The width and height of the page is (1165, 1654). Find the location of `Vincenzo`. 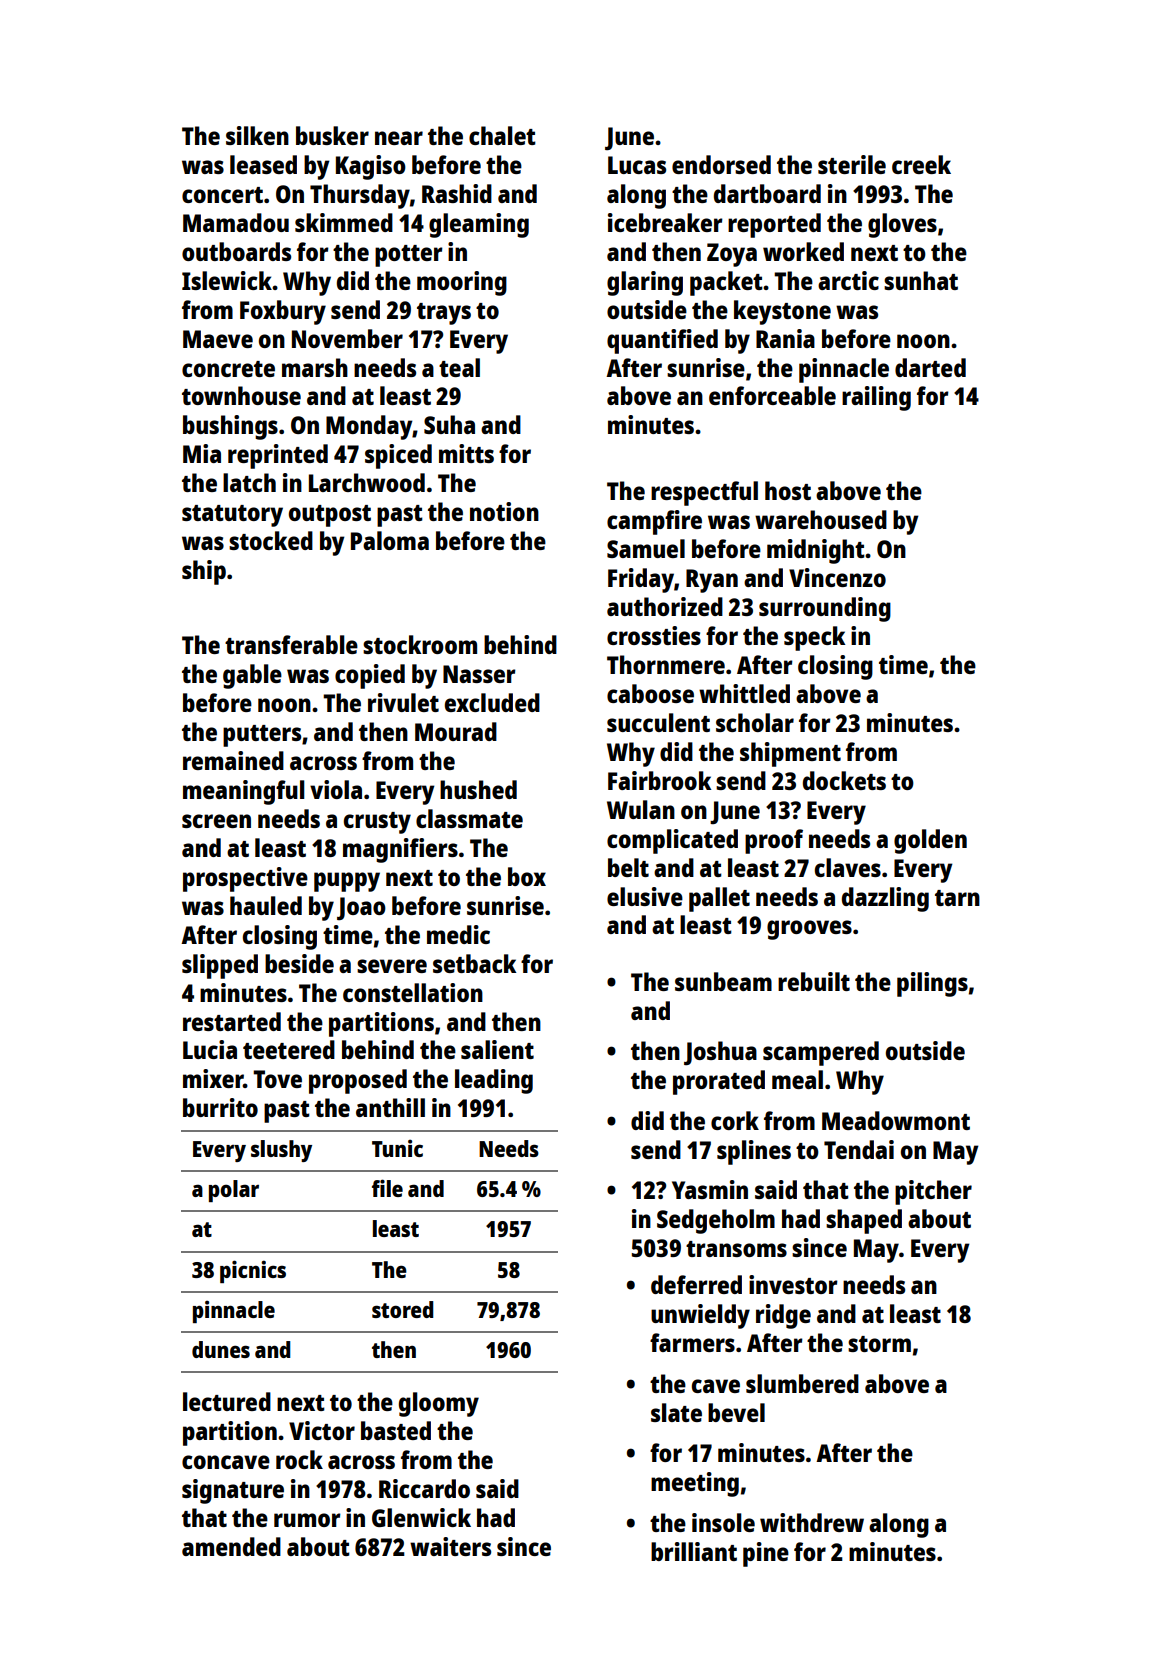

Vincenzo is located at coordinates (837, 577).
